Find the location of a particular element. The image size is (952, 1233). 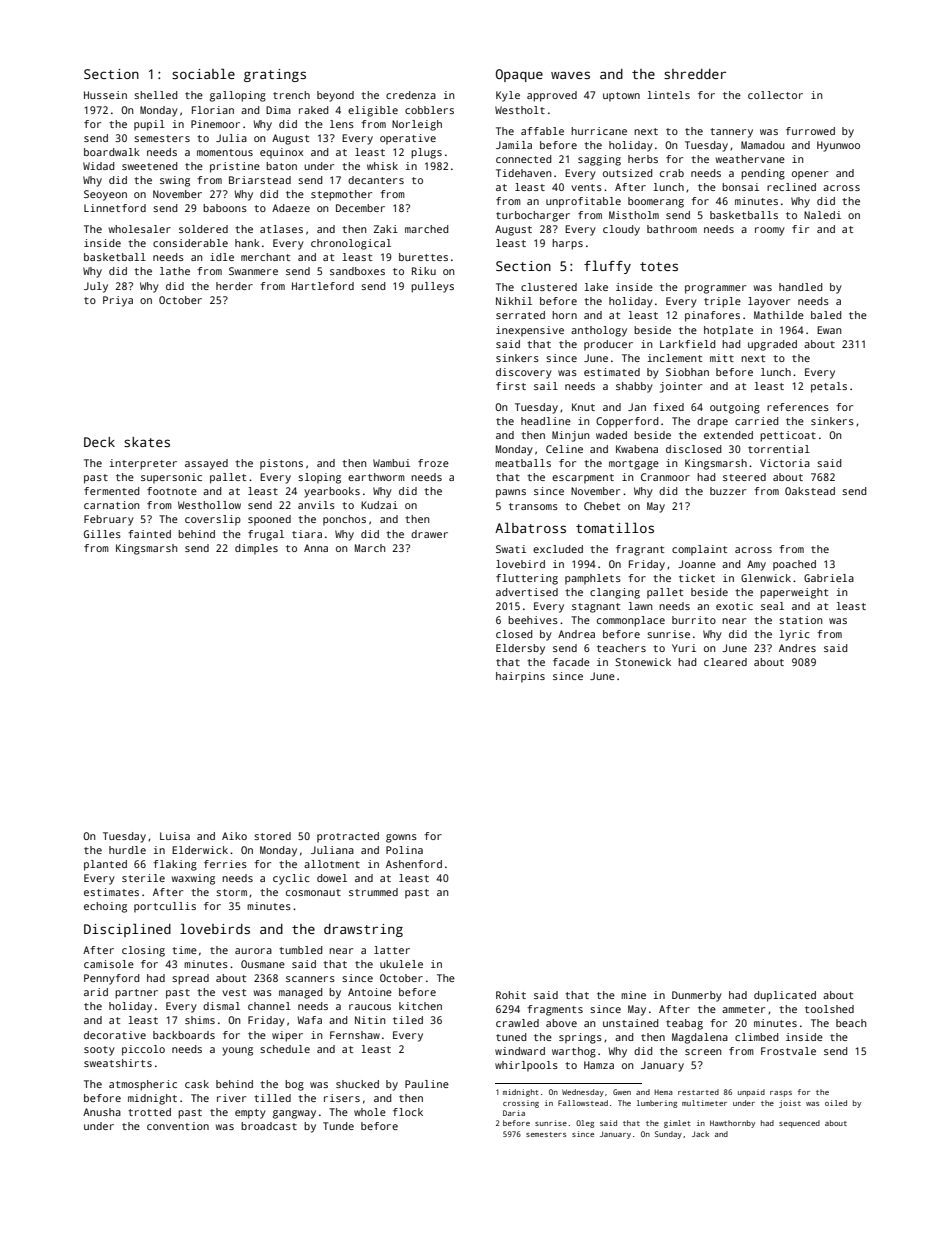

convention is located at coordinates (178, 1126).
